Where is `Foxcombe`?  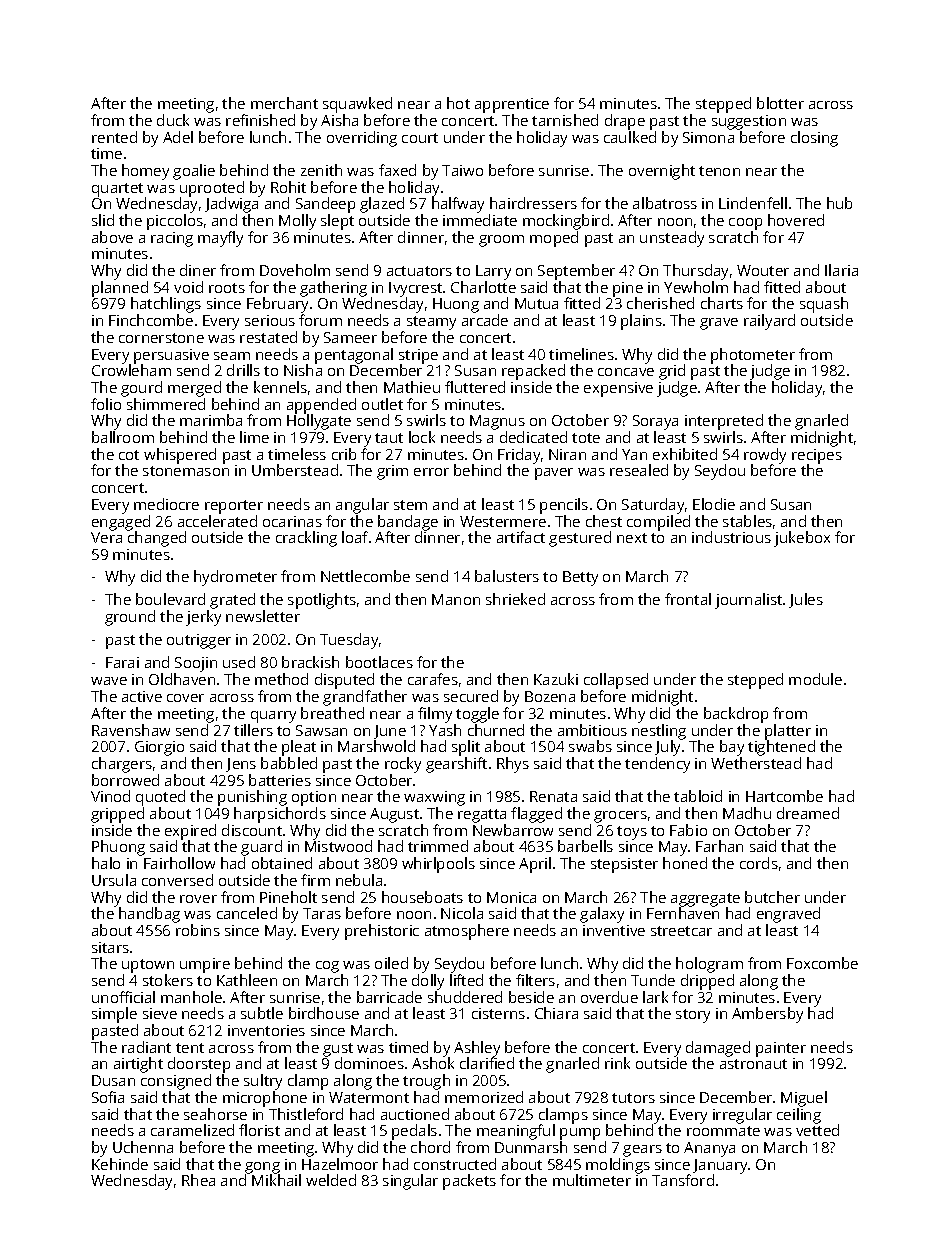
Foxcombe is located at coordinates (822, 963).
